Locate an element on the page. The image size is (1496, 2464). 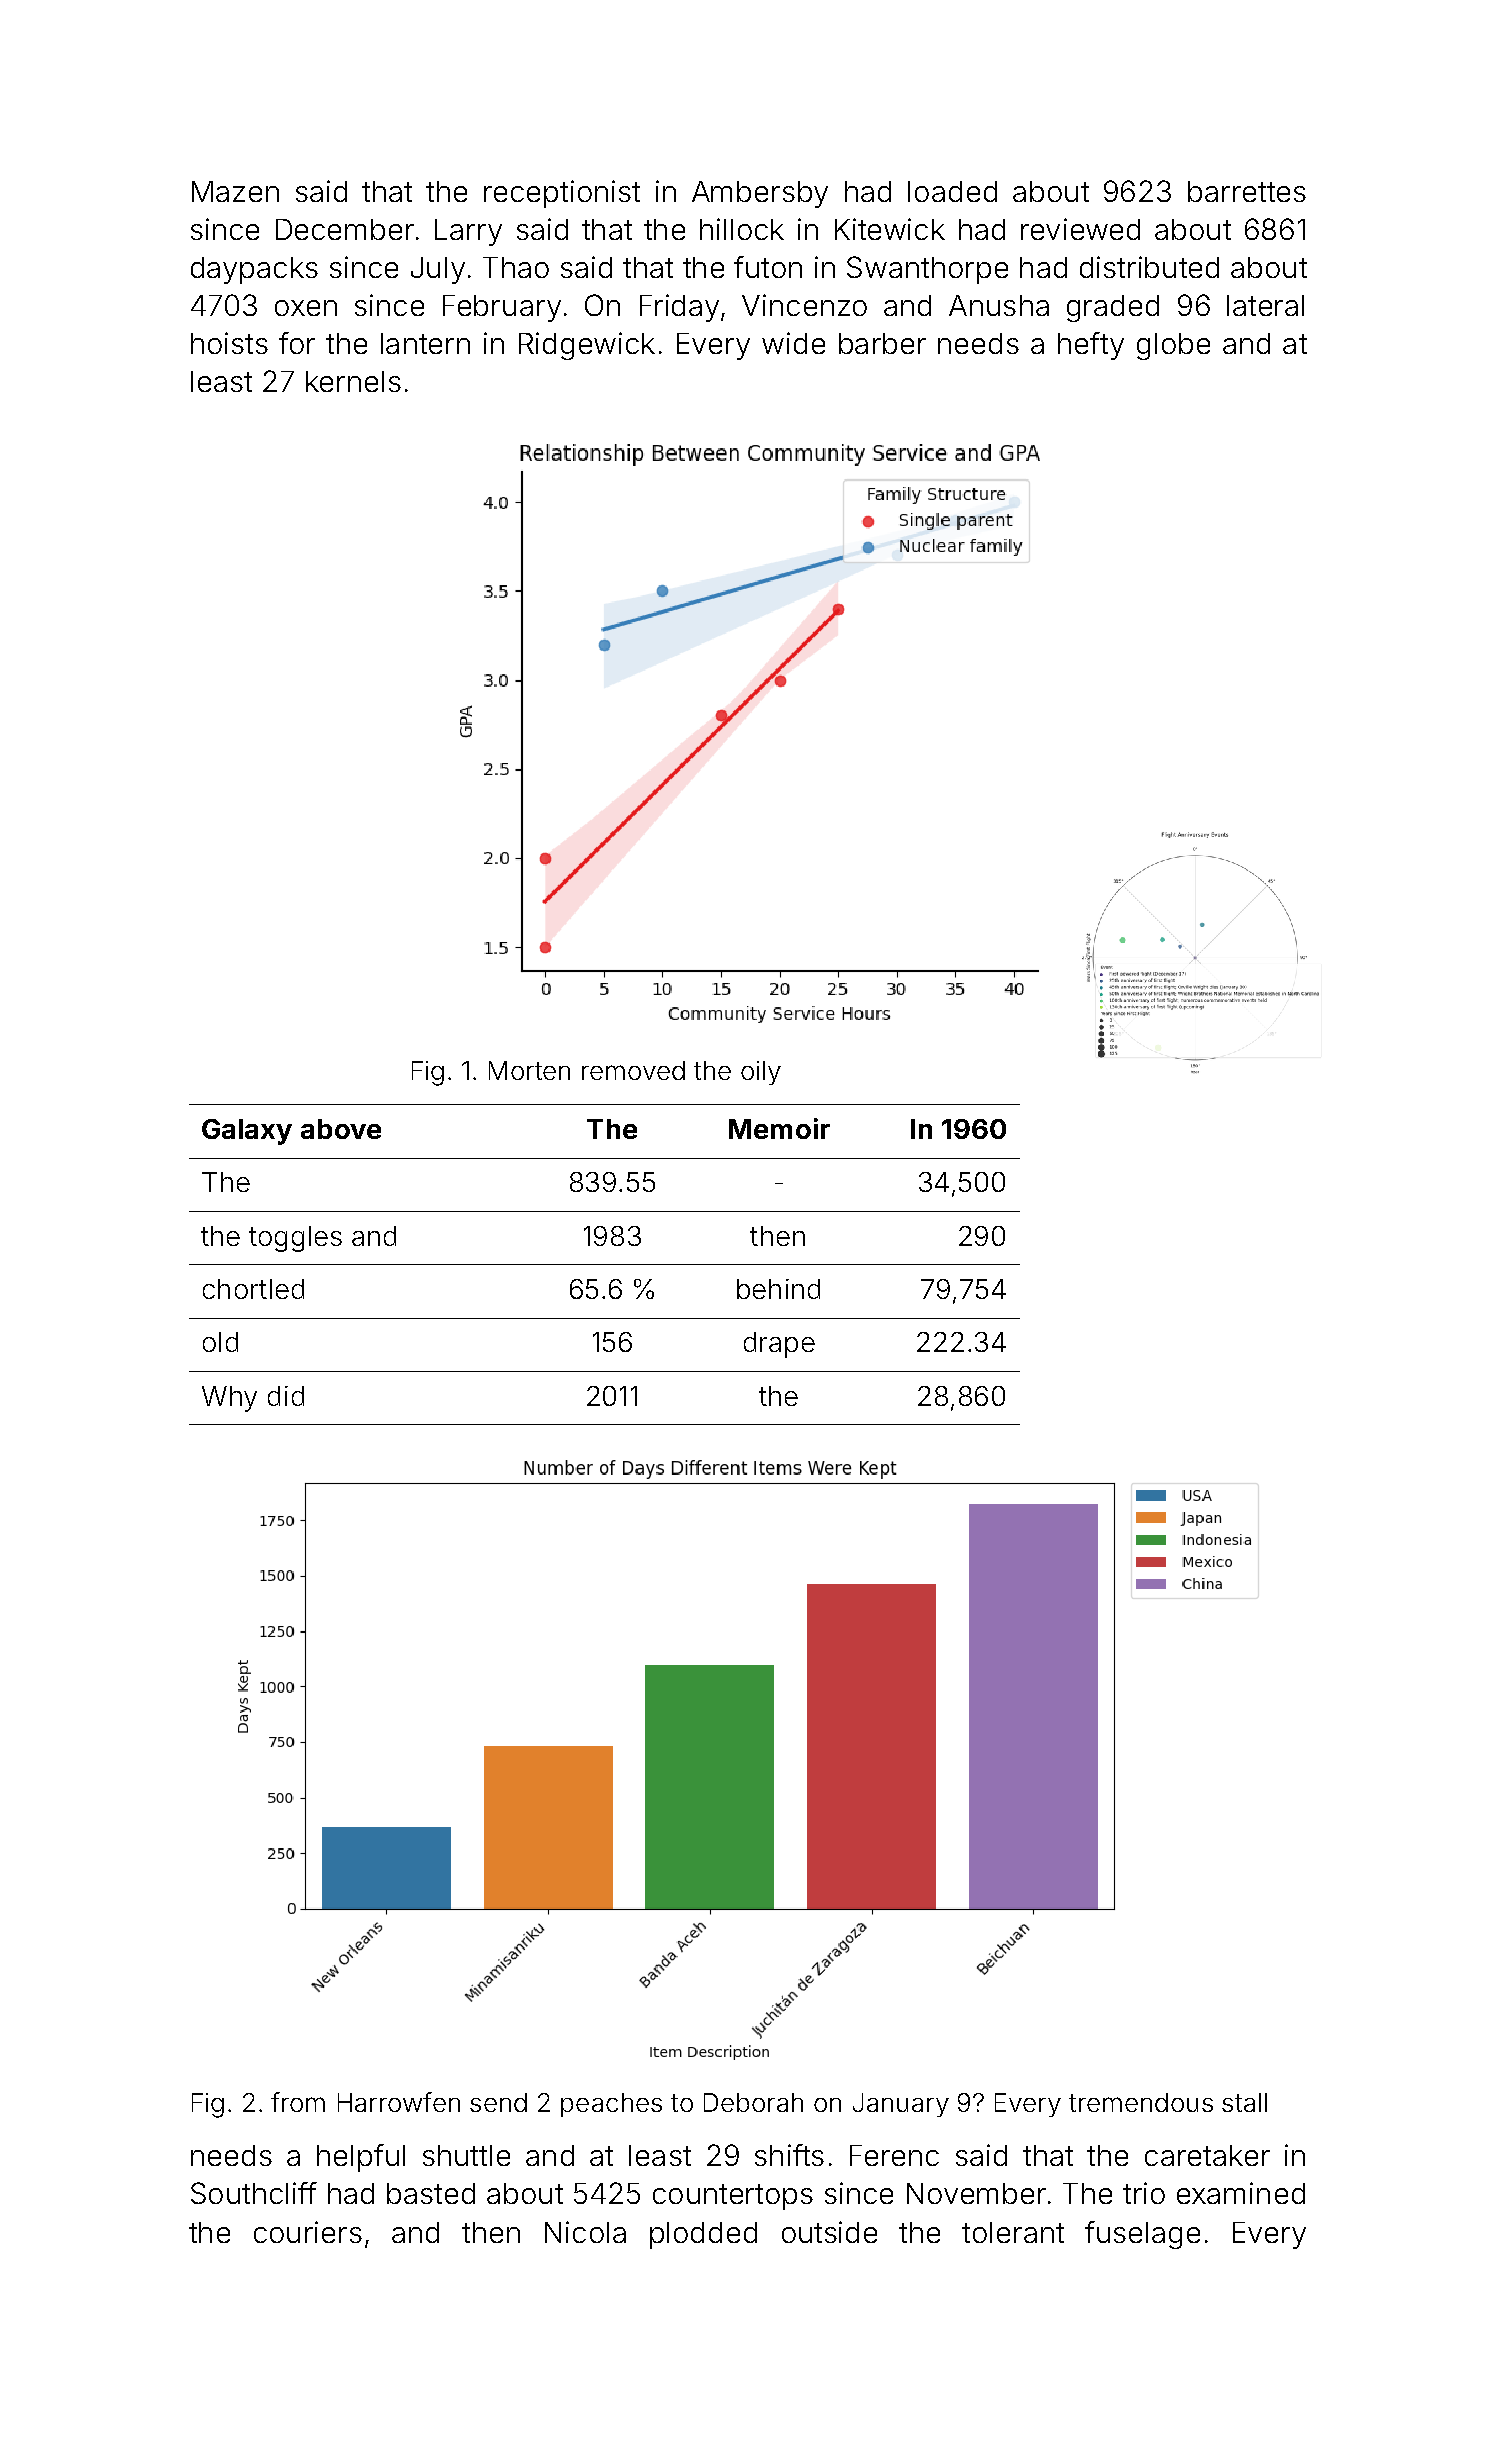
daypacks is located at coordinates (254, 270).
